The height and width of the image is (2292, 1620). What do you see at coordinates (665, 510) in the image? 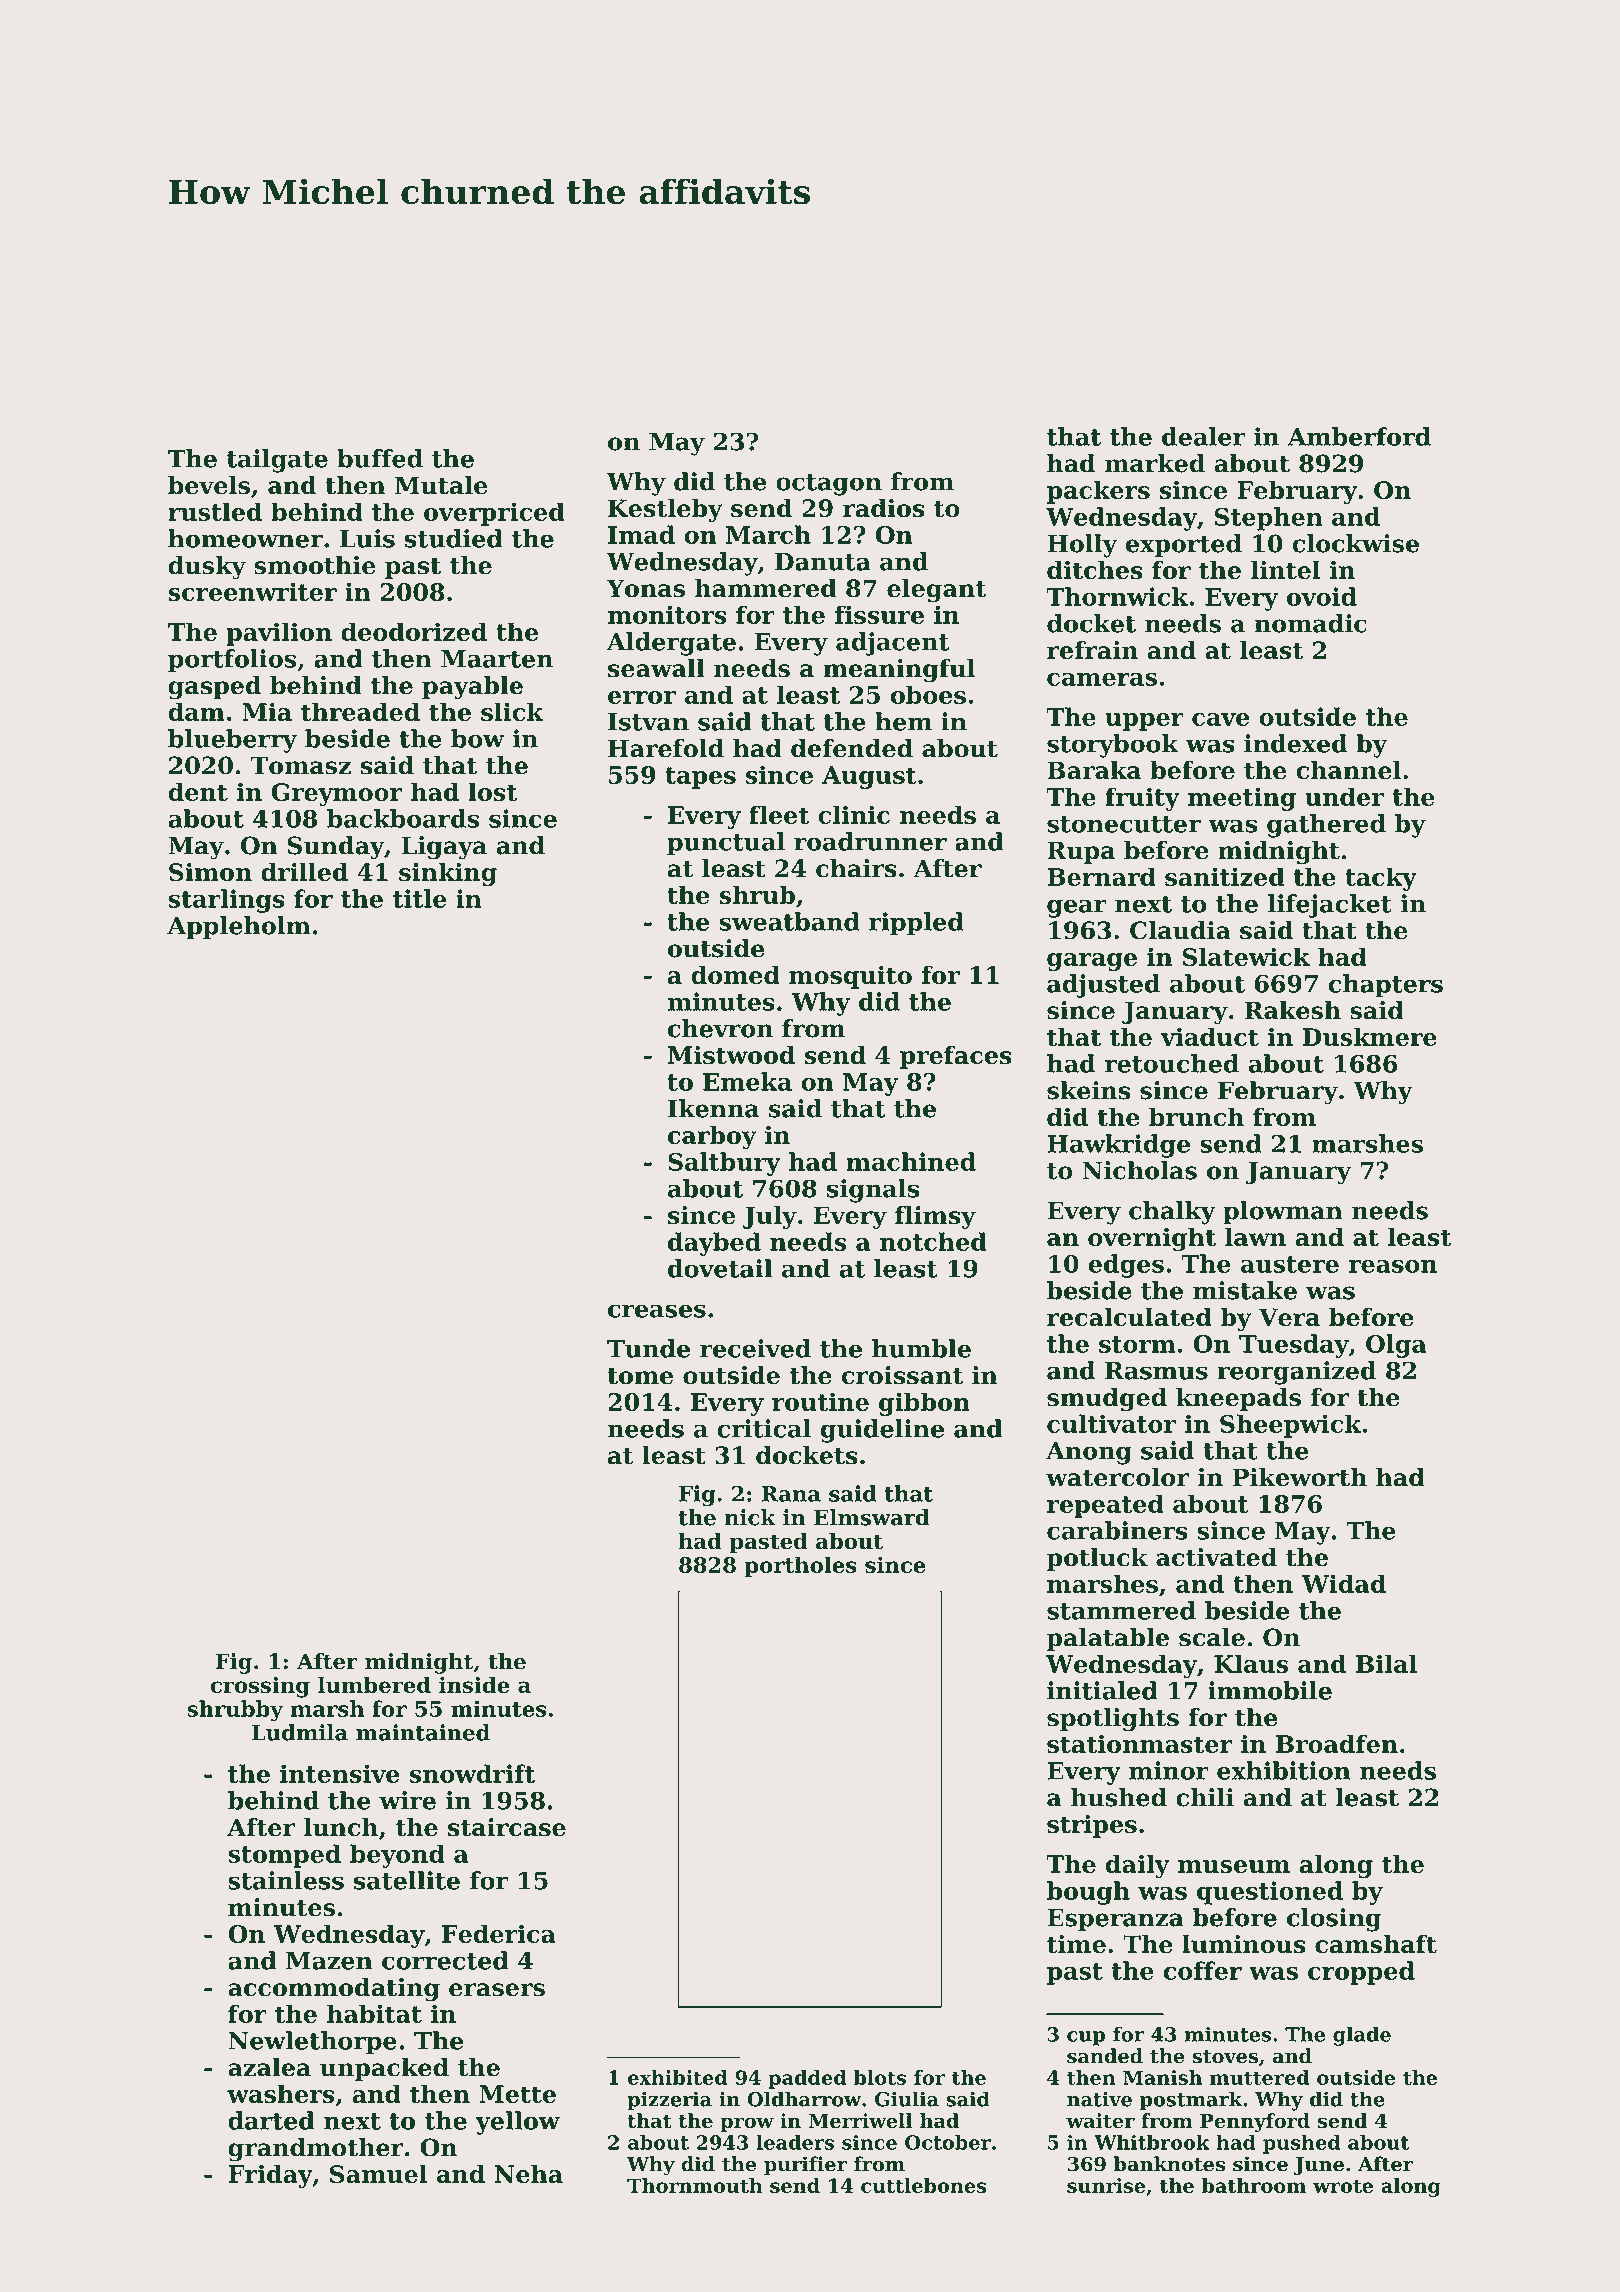
I see `Kestleby` at bounding box center [665, 510].
